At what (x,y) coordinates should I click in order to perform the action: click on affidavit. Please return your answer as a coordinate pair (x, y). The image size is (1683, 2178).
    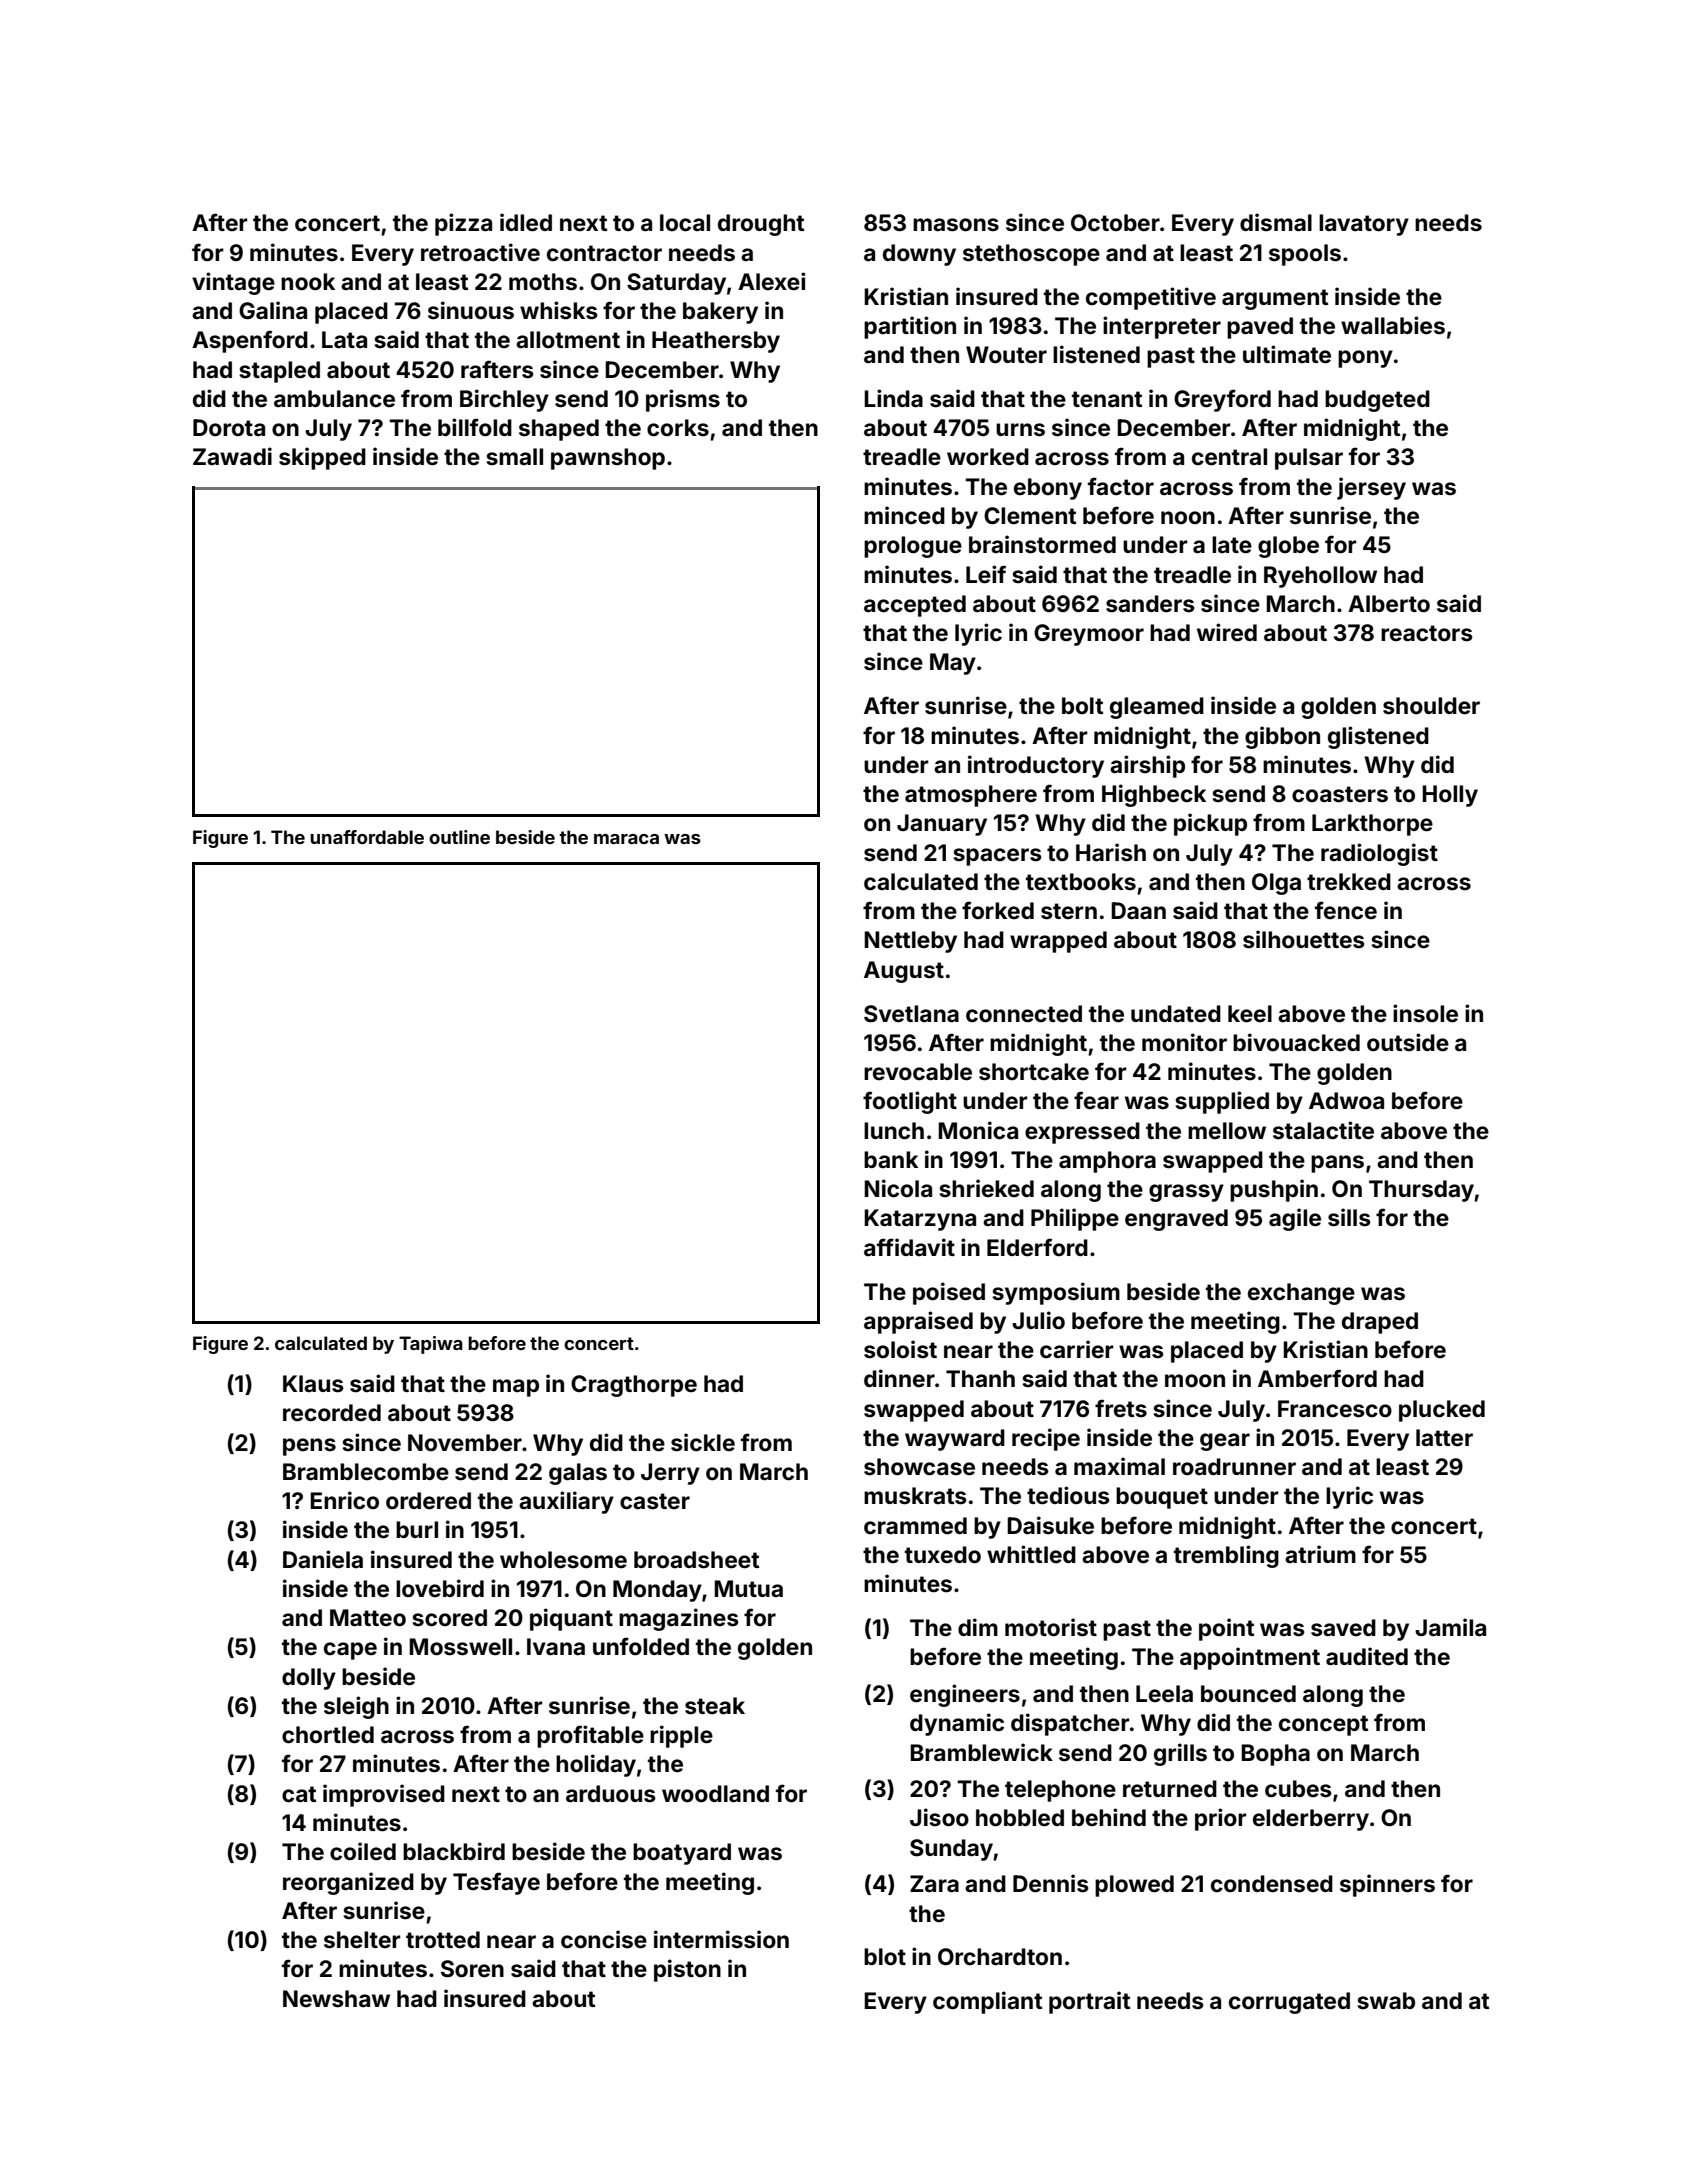
    Looking at the image, I should click on (909, 1247).
